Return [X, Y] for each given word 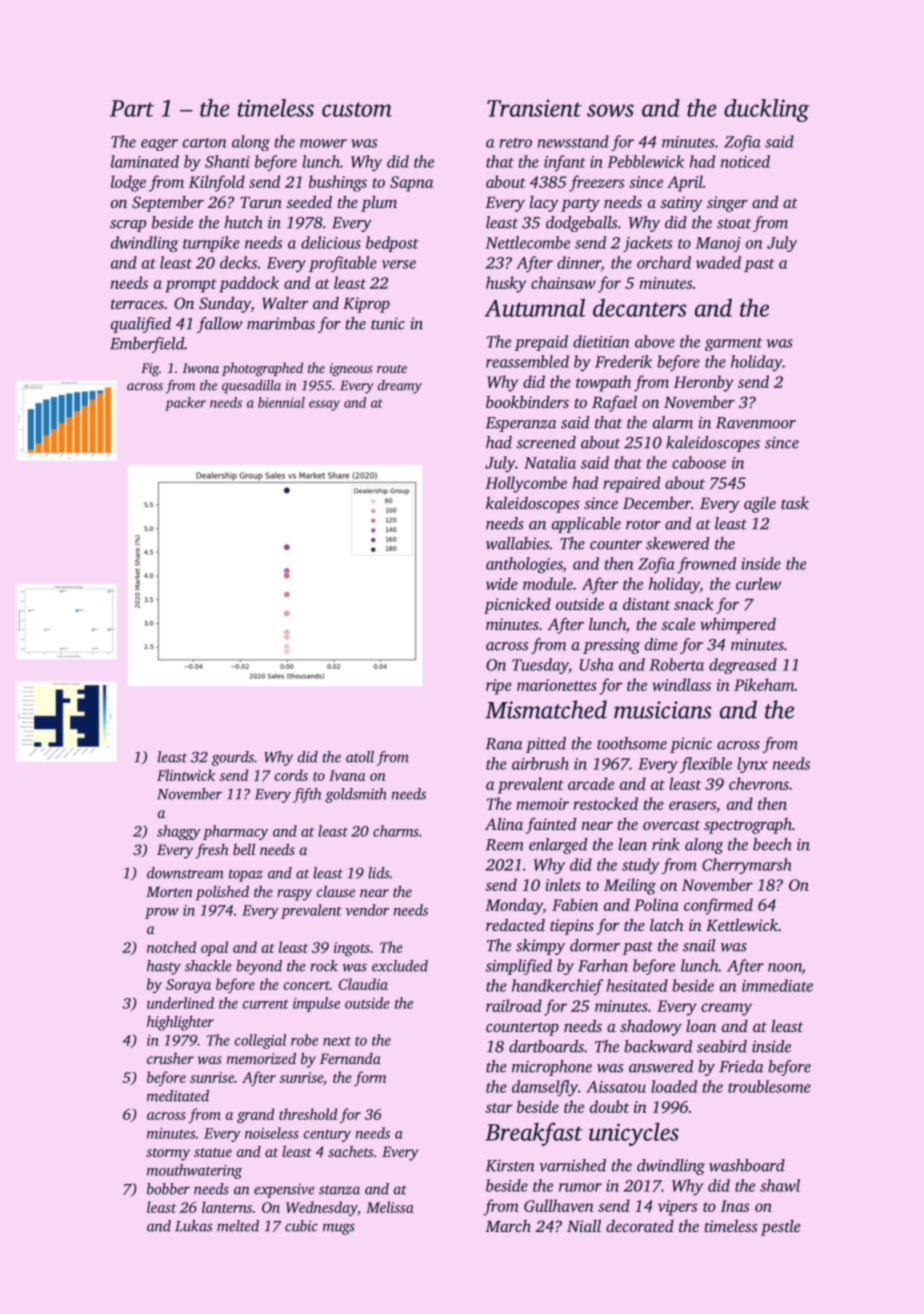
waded [718, 262]
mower [323, 143]
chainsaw [563, 282]
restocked [605, 803]
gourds [233, 758]
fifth [307, 795]
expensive [284, 1190]
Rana [504, 744]
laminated [145, 161]
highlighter [180, 1023]
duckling [766, 110]
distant [646, 603]
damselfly [545, 1088]
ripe [499, 687]
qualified [141, 325]
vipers [677, 1208]
